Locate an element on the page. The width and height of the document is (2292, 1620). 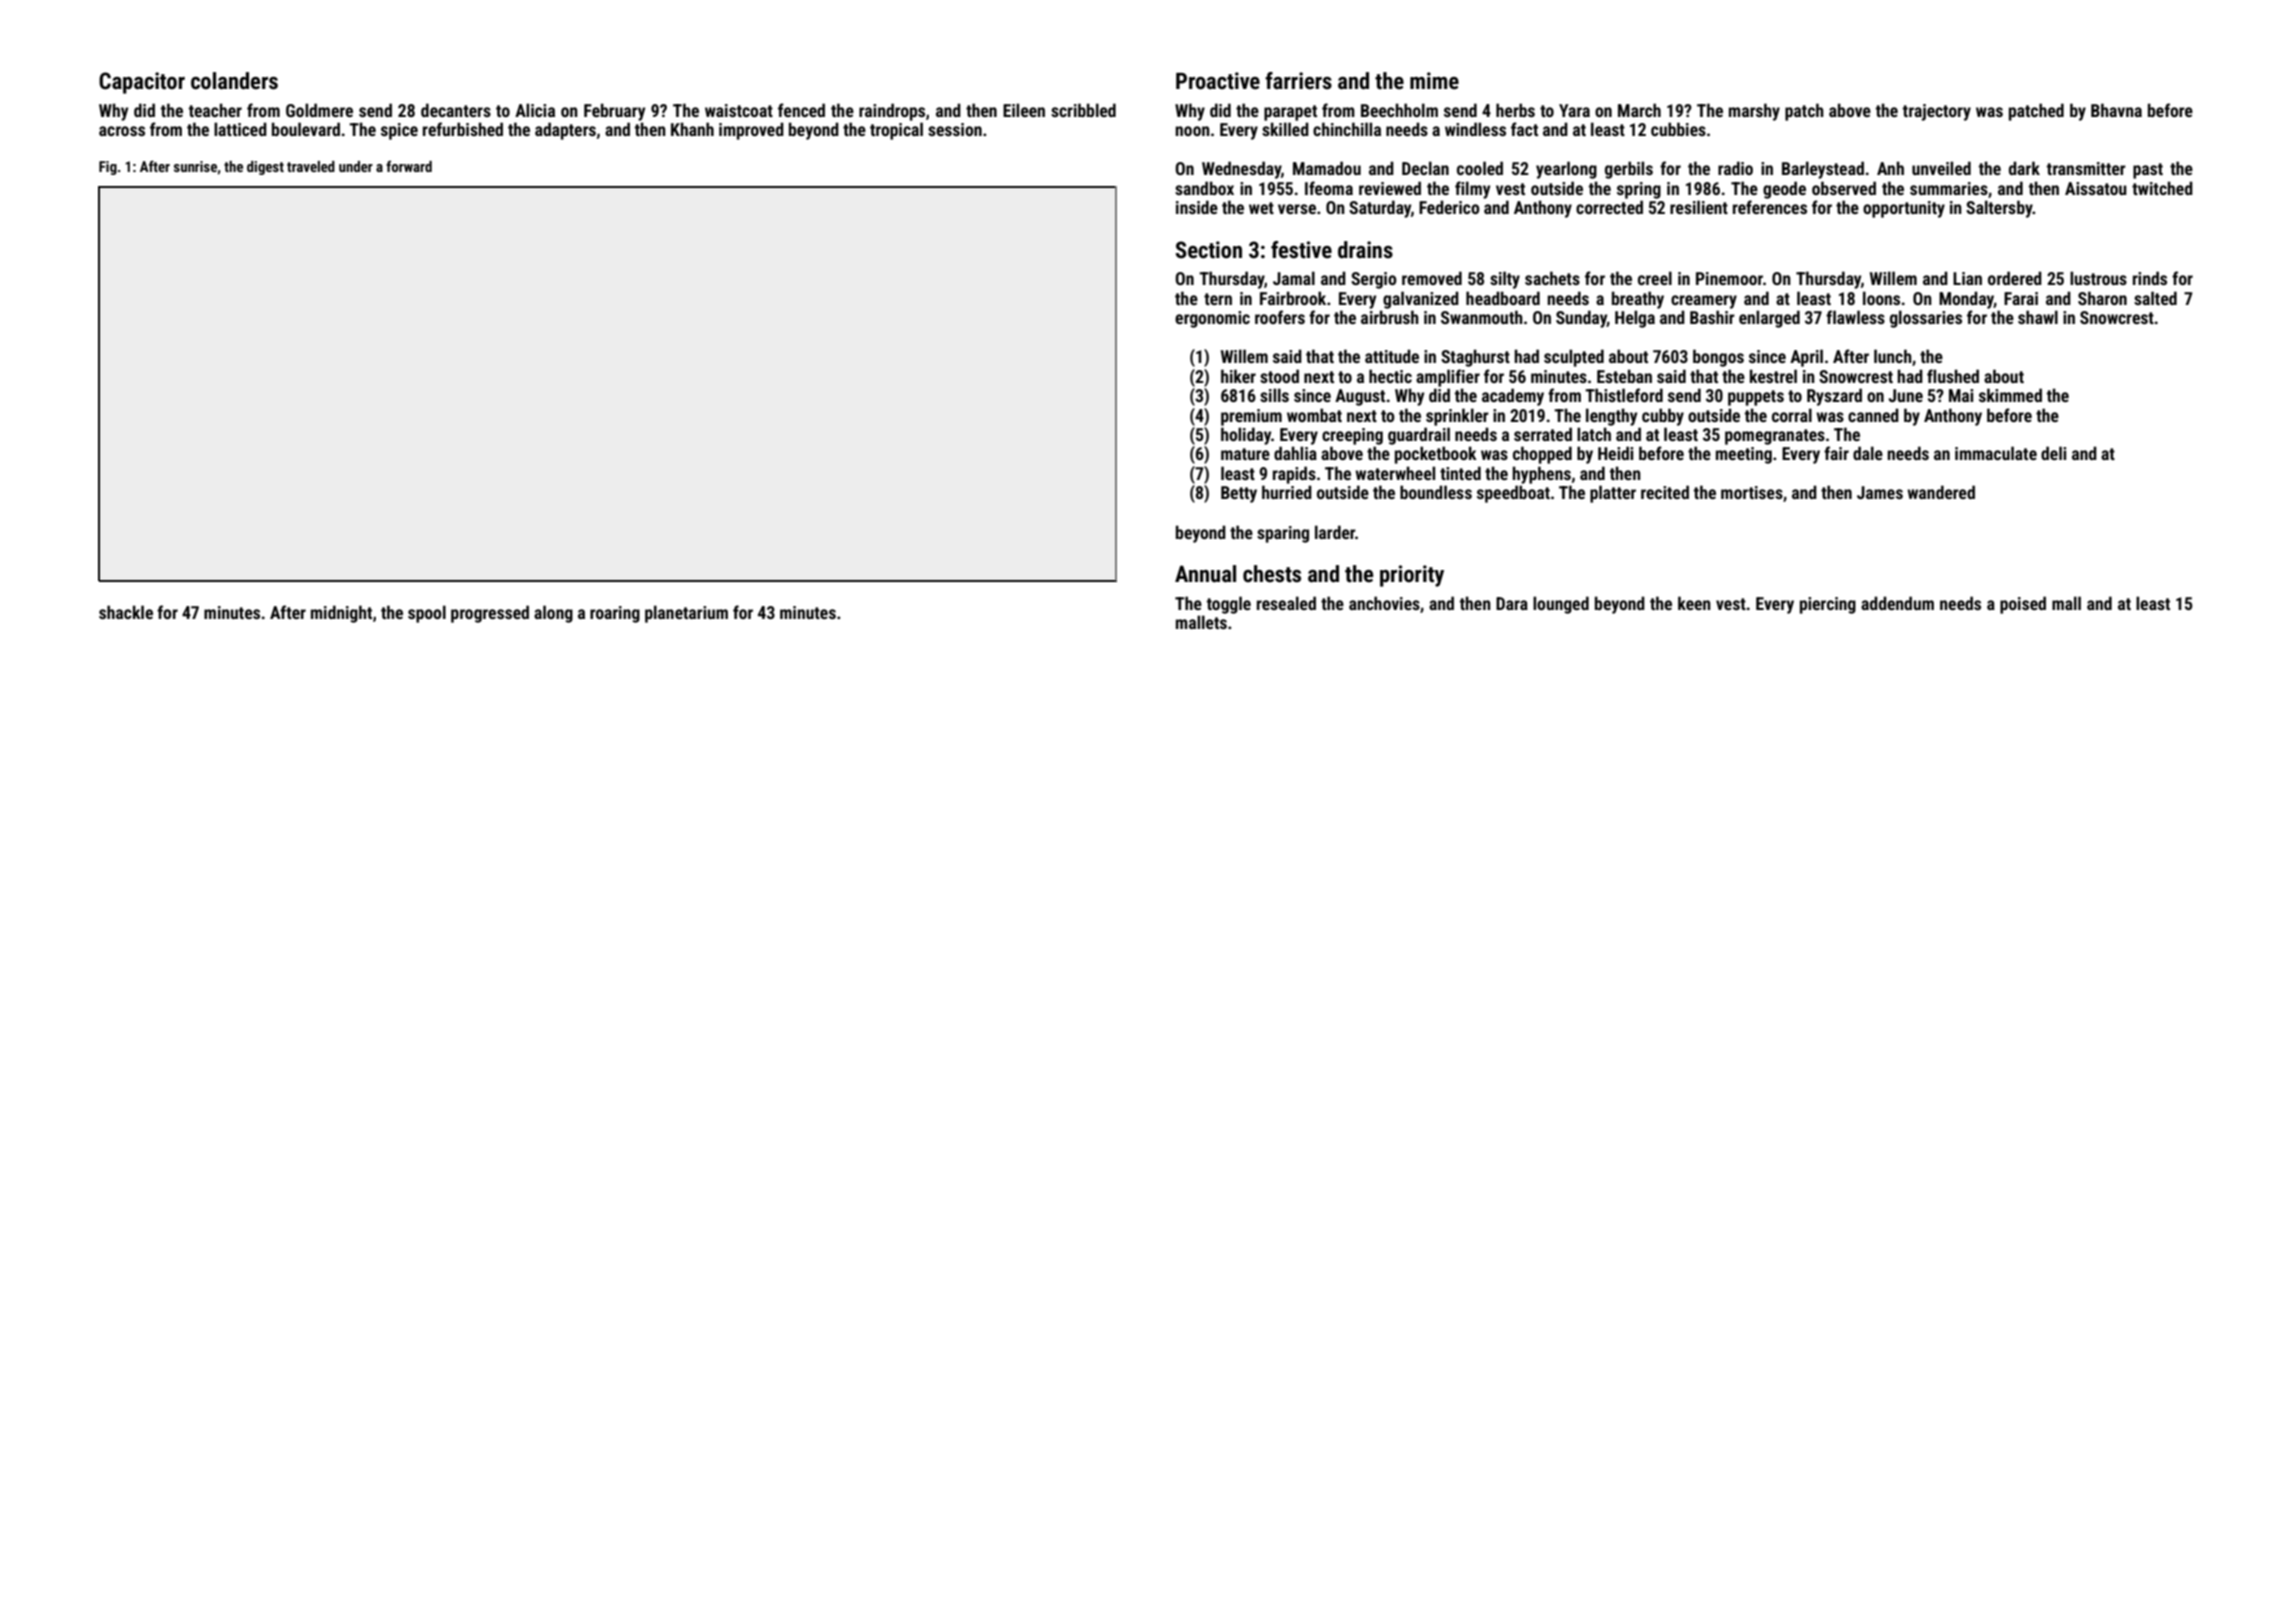
farriers is located at coordinates (1298, 81).
